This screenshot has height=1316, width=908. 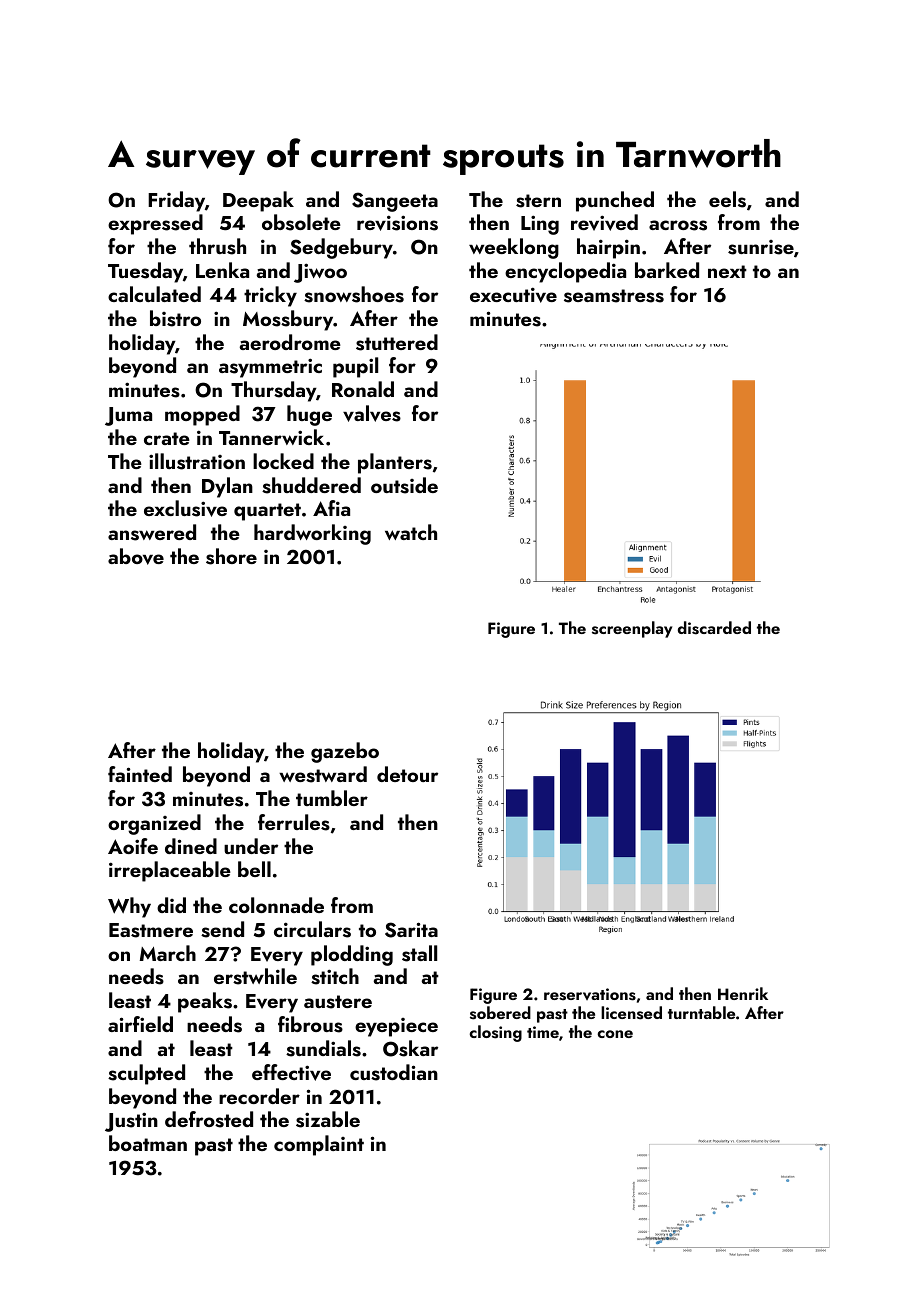 I want to click on next, so click(x=727, y=271).
